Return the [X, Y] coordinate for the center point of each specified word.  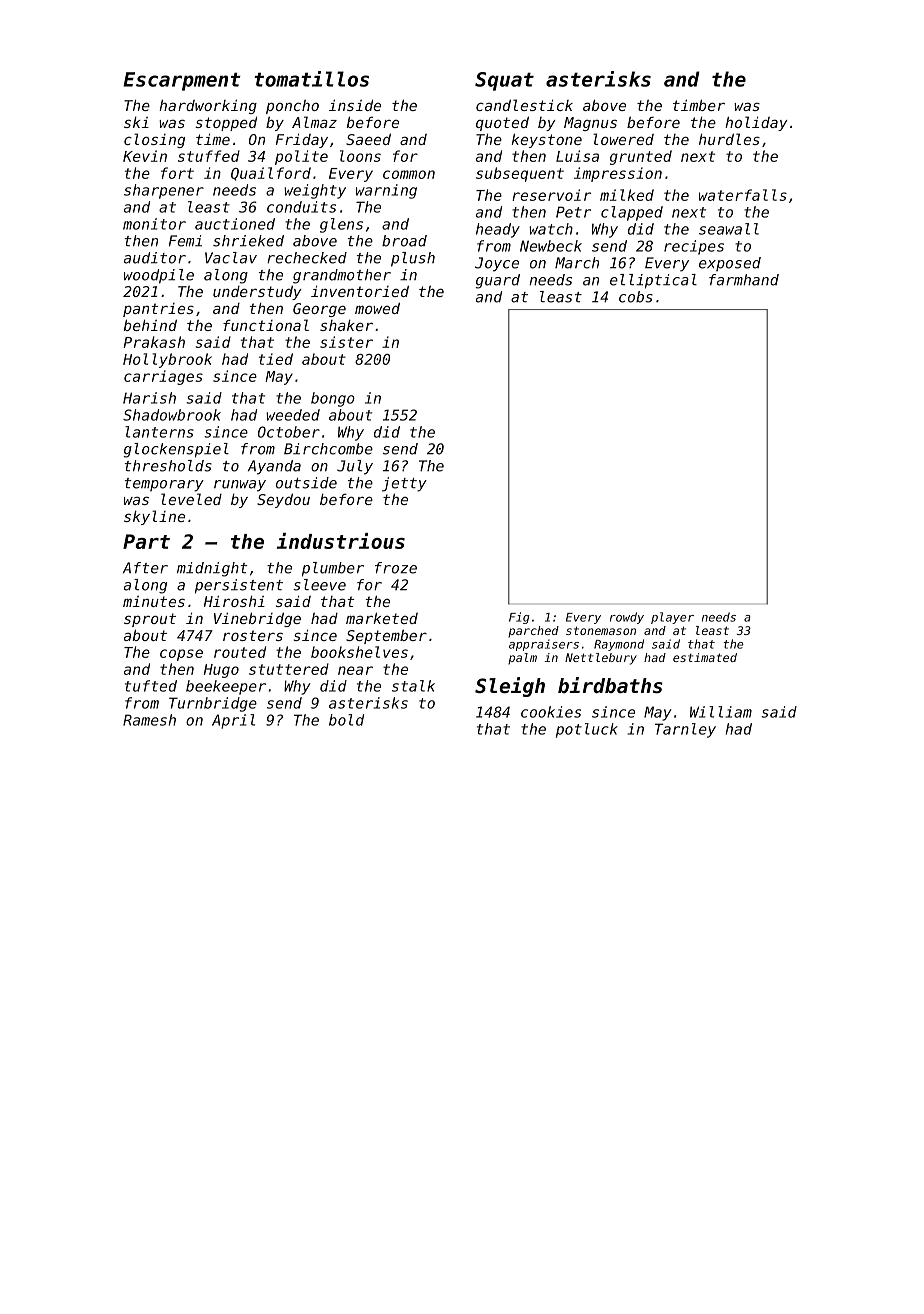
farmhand [744, 280]
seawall [729, 229]
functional [266, 325]
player [672, 618]
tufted [151, 686]
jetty [404, 484]
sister [346, 342]
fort [177, 173]
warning [386, 191]
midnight [212, 569]
